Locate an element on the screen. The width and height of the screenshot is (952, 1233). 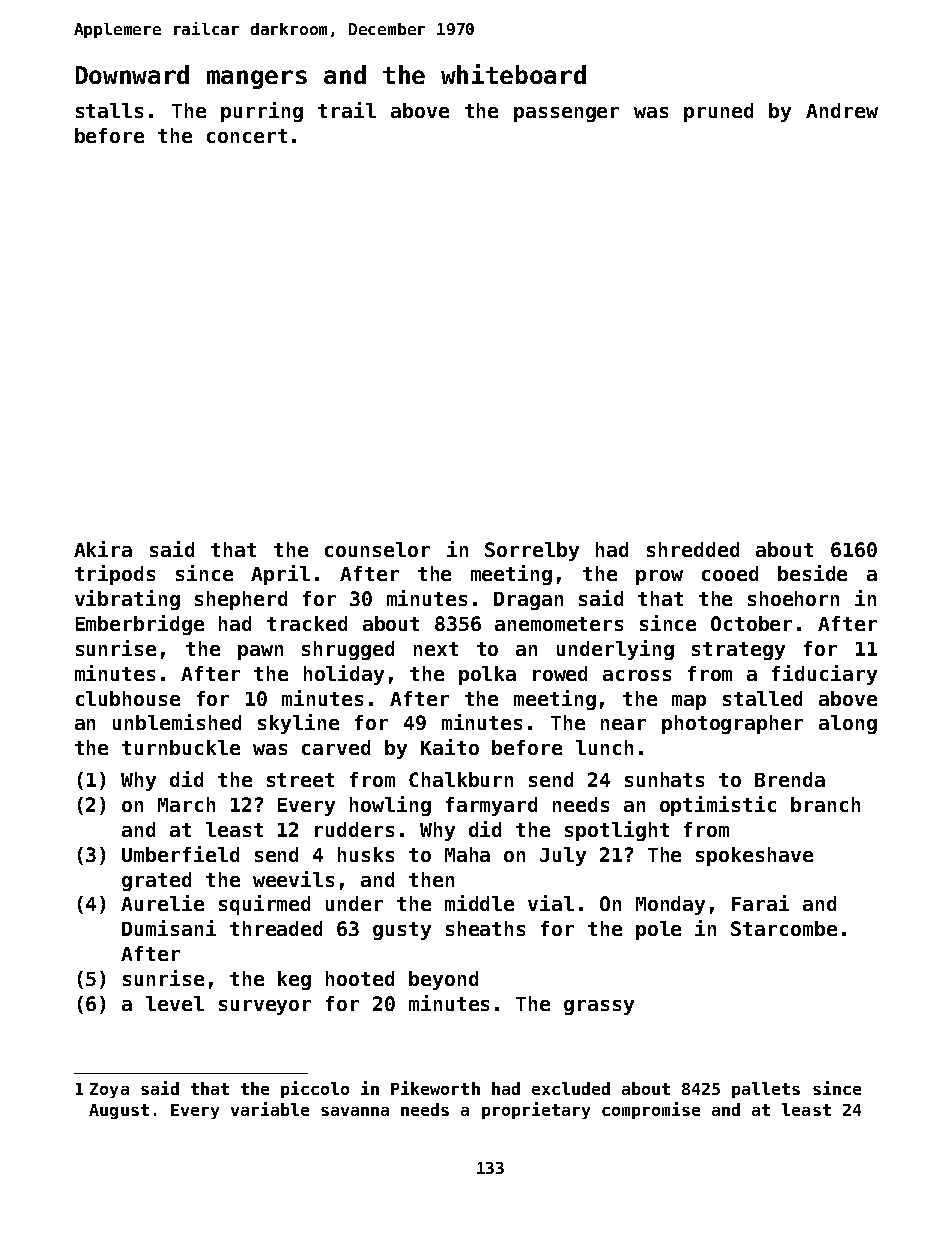
tripods is located at coordinates (115, 575).
